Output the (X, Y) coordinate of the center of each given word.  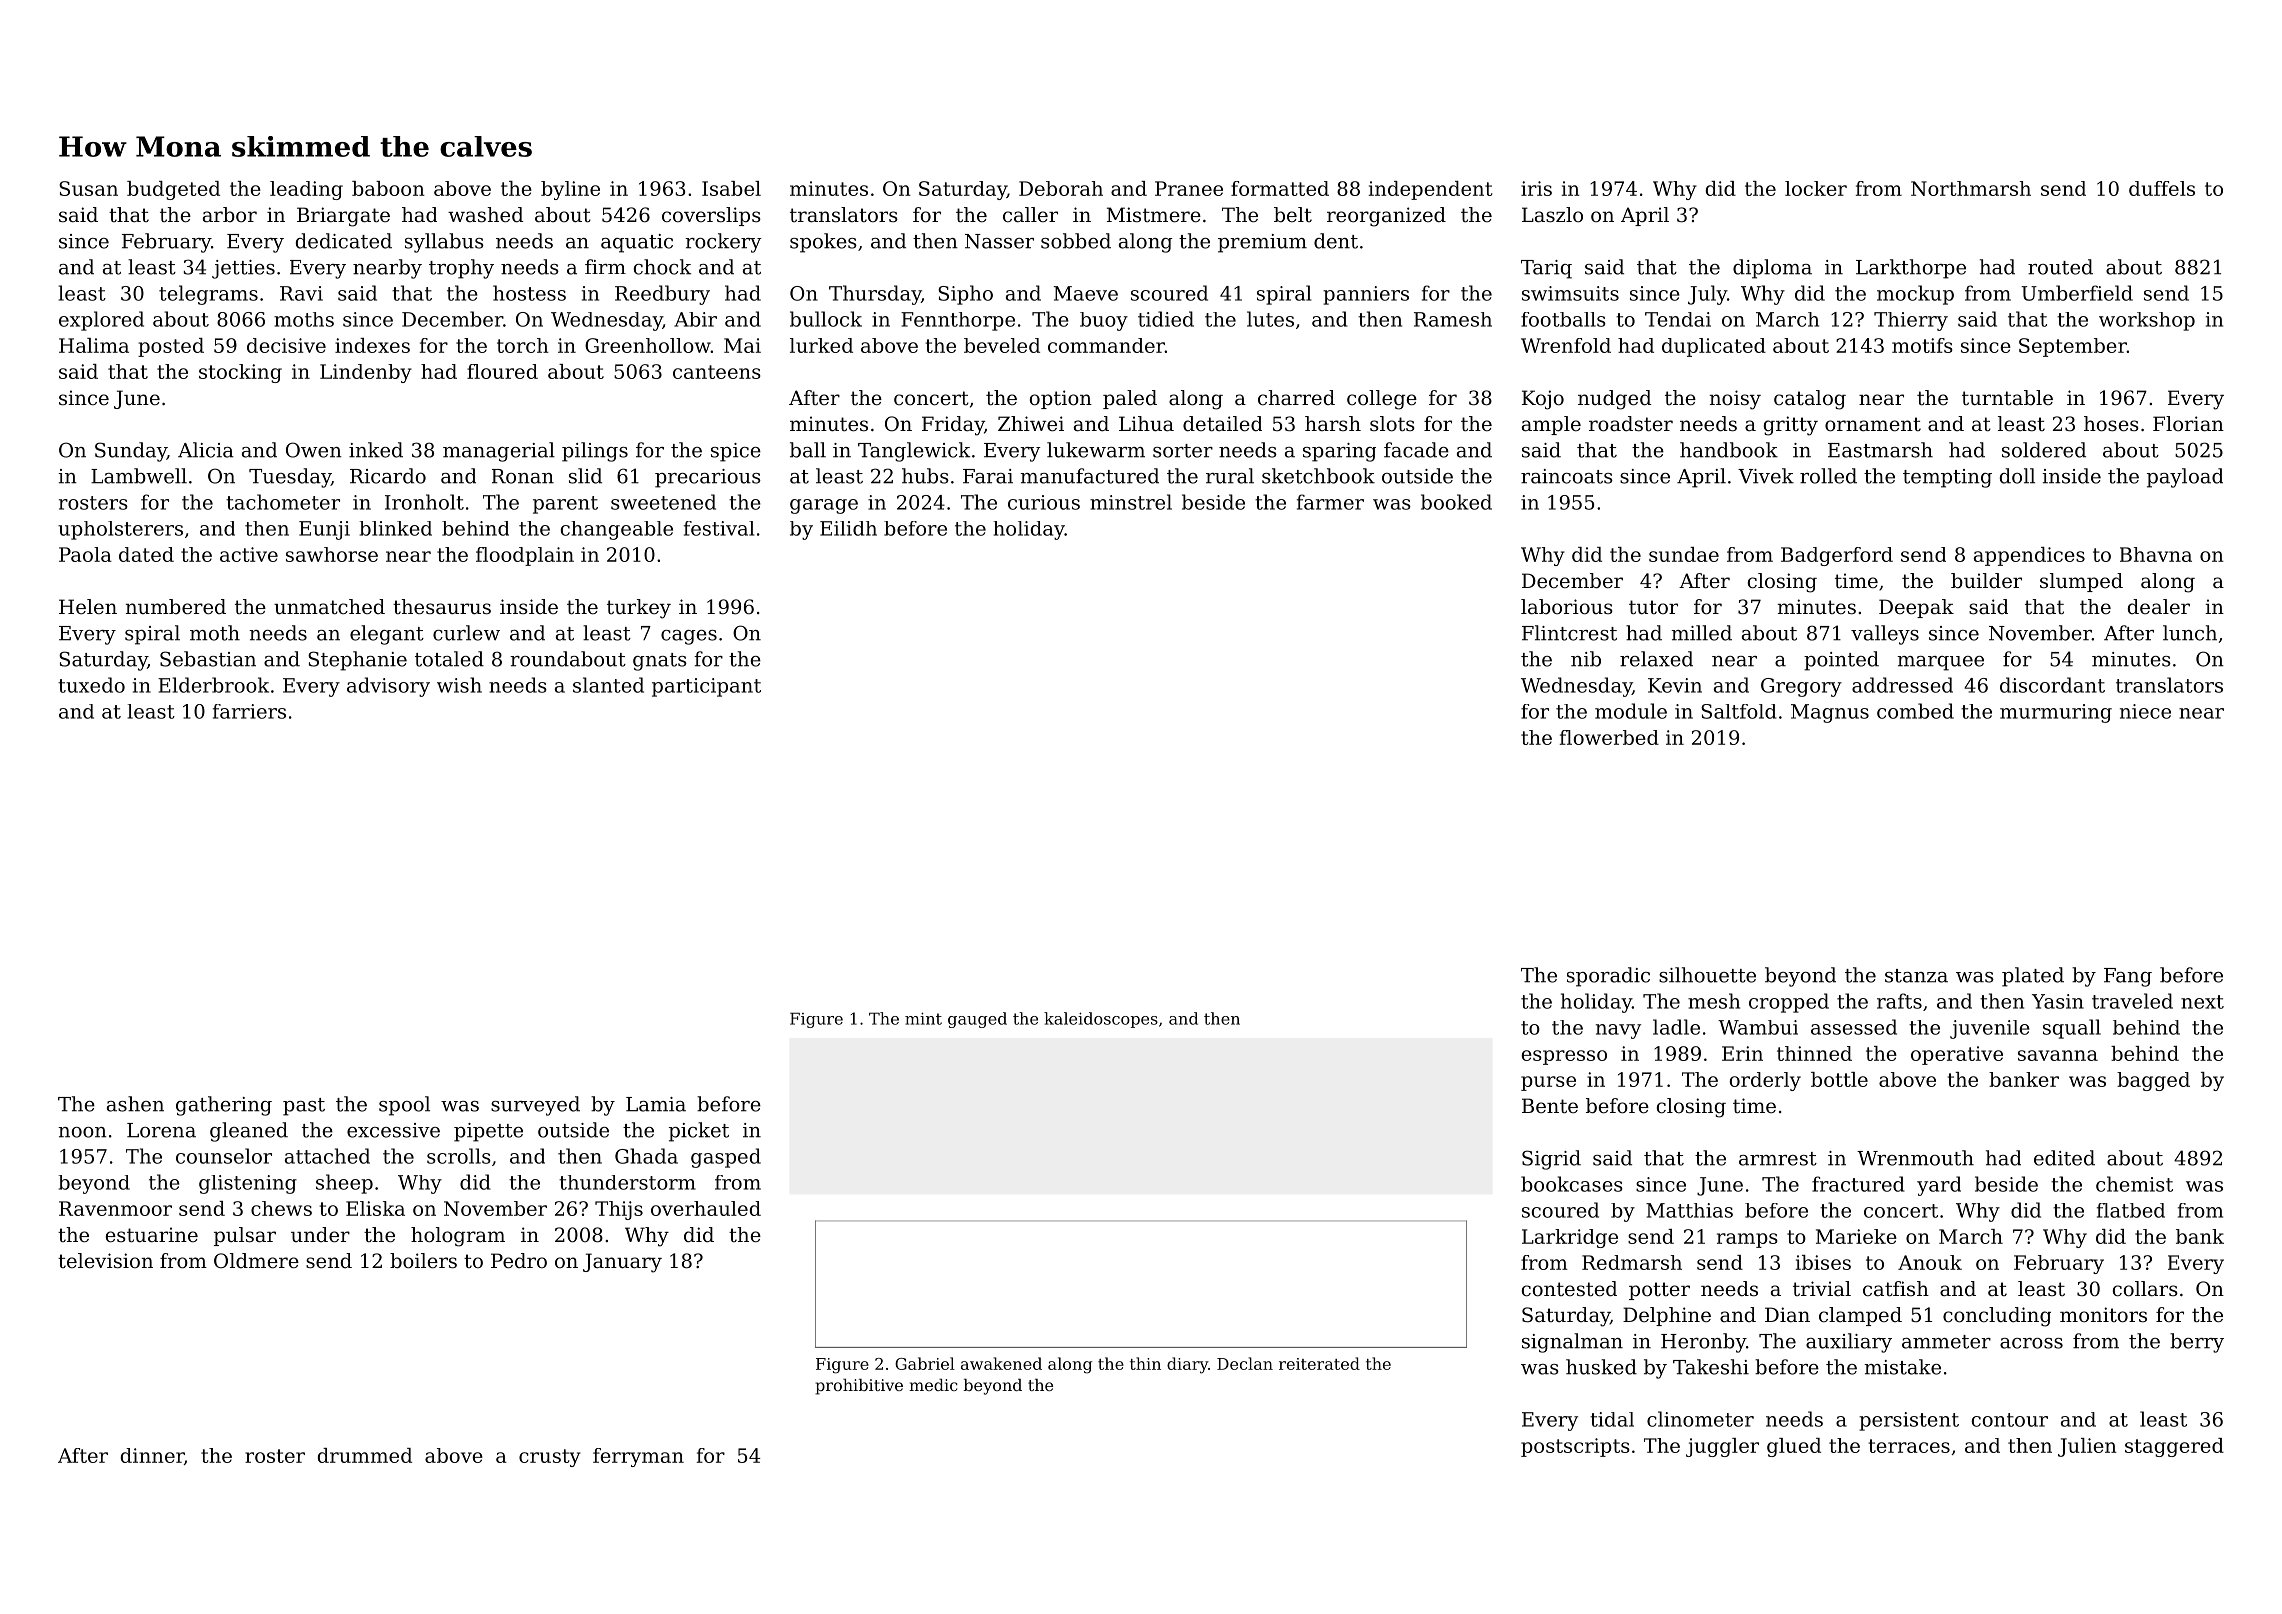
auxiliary (1849, 1343)
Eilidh (848, 528)
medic (933, 1385)
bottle (1839, 1079)
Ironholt (424, 502)
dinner (152, 1456)
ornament (1873, 424)
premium (1262, 243)
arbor (230, 215)
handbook (1729, 450)
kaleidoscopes (1101, 1020)
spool (404, 1106)
